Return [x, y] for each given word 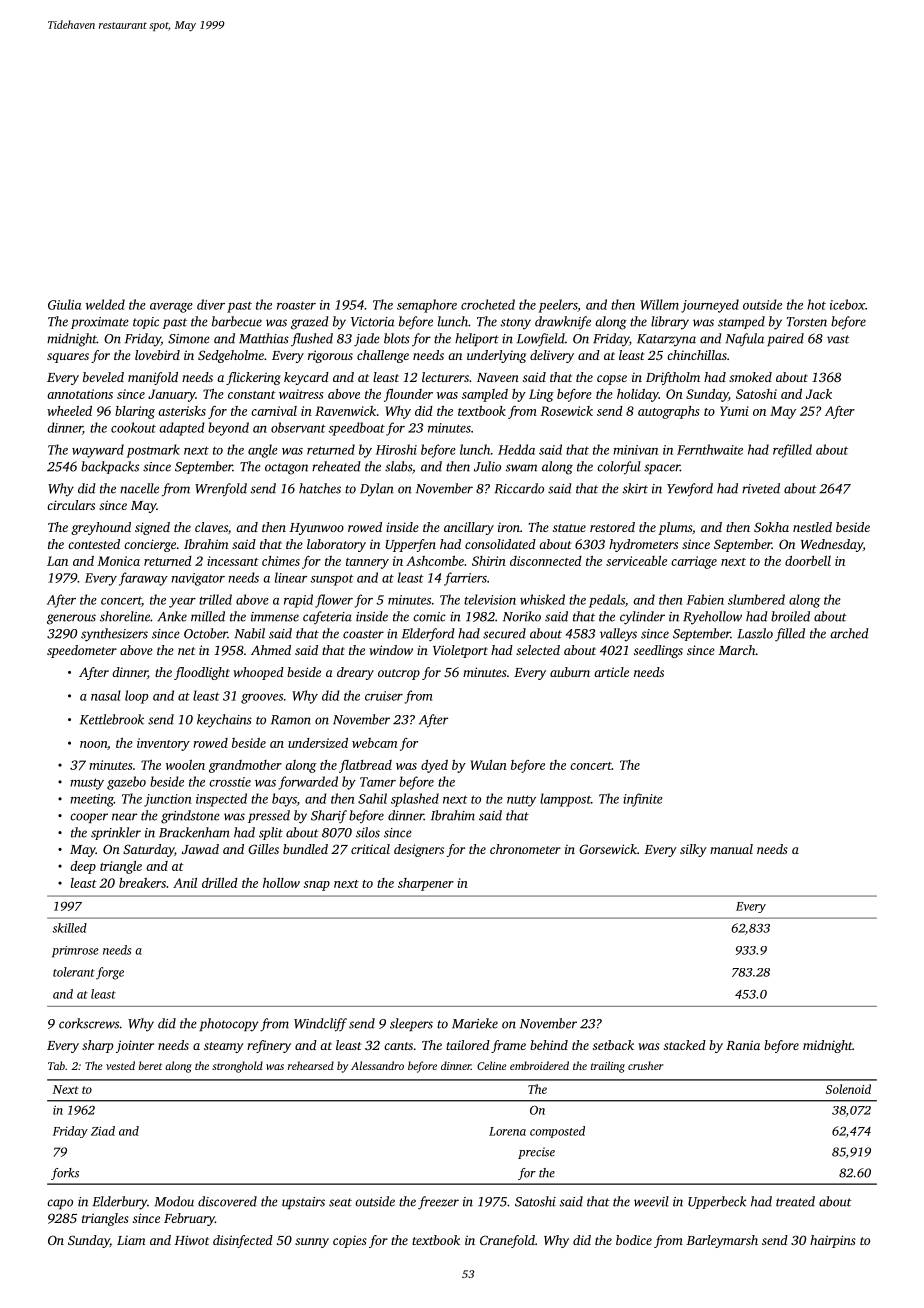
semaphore [427, 306]
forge [110, 973]
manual [731, 849]
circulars [71, 505]
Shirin [489, 561]
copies [350, 1241]
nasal [106, 695]
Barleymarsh [722, 1241]
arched [849, 633]
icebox [847, 304]
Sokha [771, 527]
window [391, 650]
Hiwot [191, 1240]
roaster [296, 306]
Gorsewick [608, 849]
